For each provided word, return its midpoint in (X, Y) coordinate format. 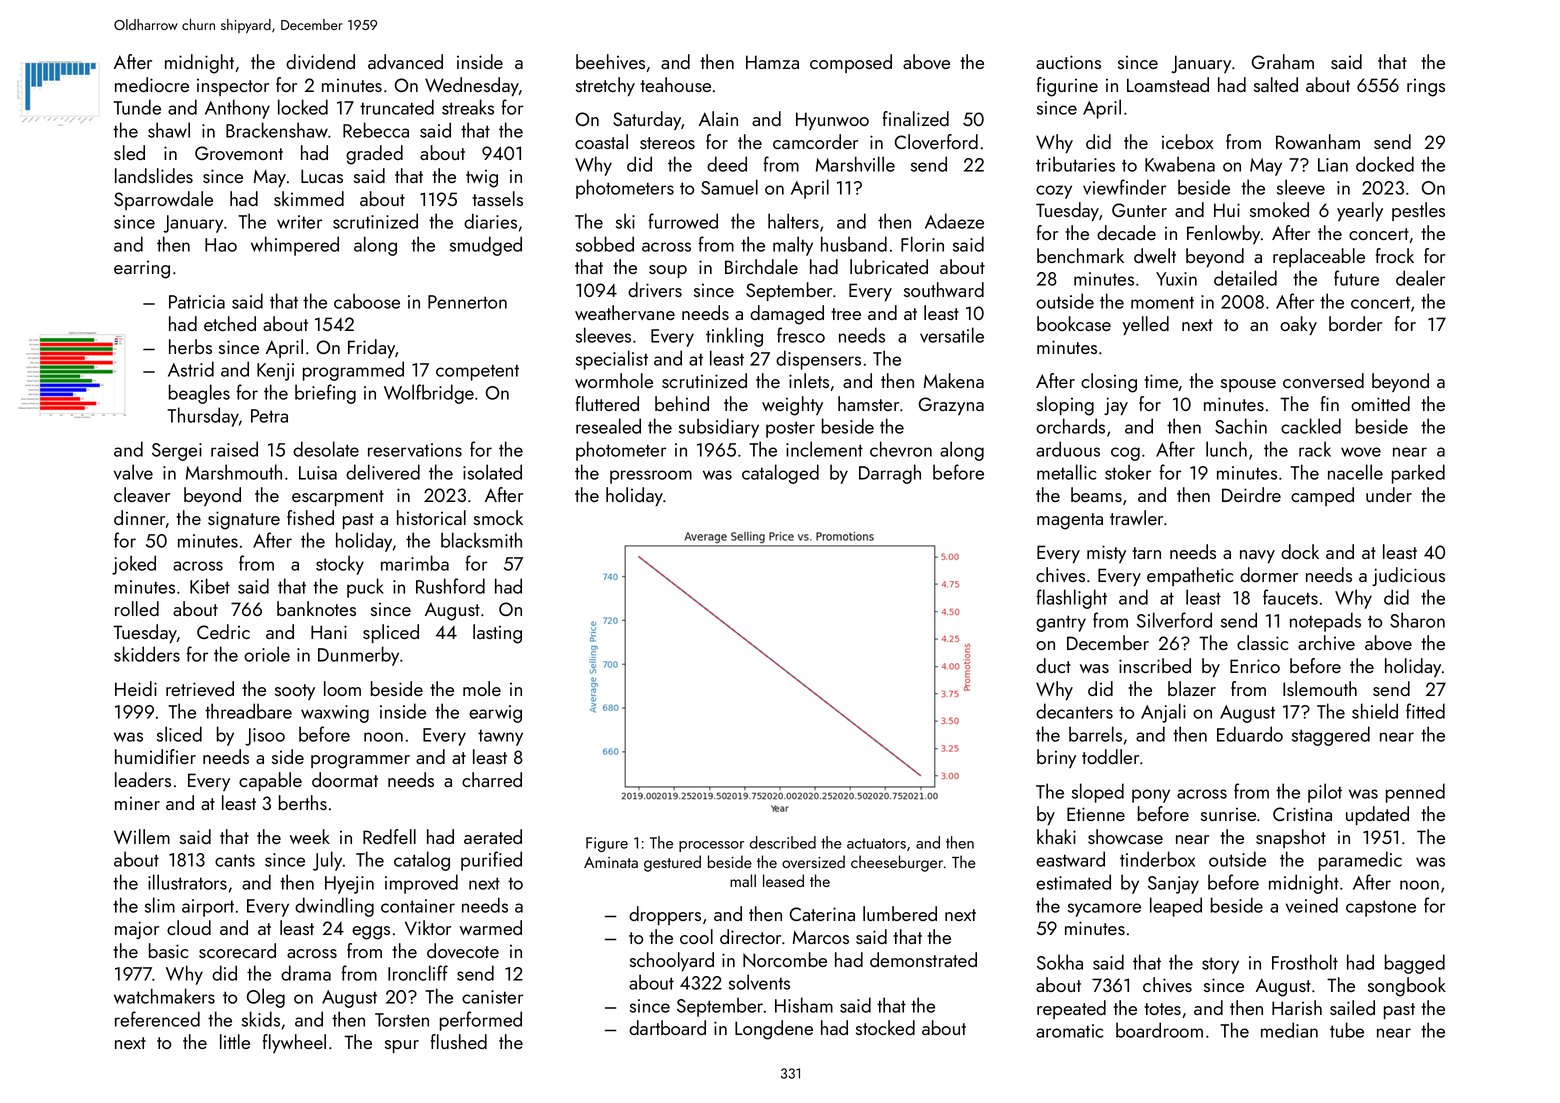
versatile (952, 335)
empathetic (1190, 576)
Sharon (1417, 620)
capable (270, 781)
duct (1053, 665)
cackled (1311, 426)
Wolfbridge (429, 394)
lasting (497, 634)
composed (851, 63)
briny (1056, 758)
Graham (1283, 61)
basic (168, 950)
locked (303, 107)
